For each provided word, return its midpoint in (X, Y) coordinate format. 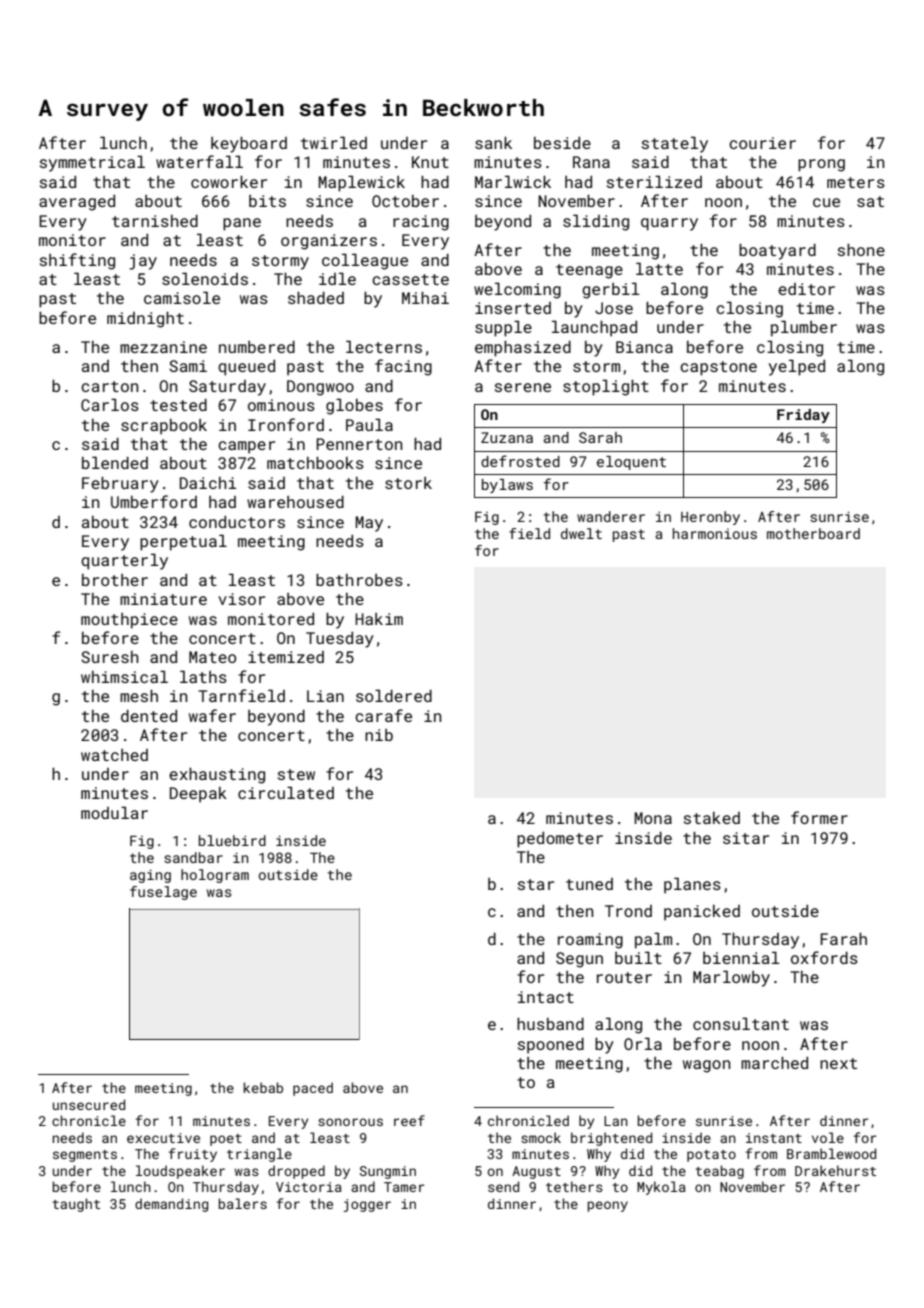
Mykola (661, 1188)
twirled (334, 142)
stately (675, 144)
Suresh (110, 657)
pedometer (560, 840)
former (819, 817)
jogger (367, 1205)
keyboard (249, 145)
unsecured (89, 1104)
